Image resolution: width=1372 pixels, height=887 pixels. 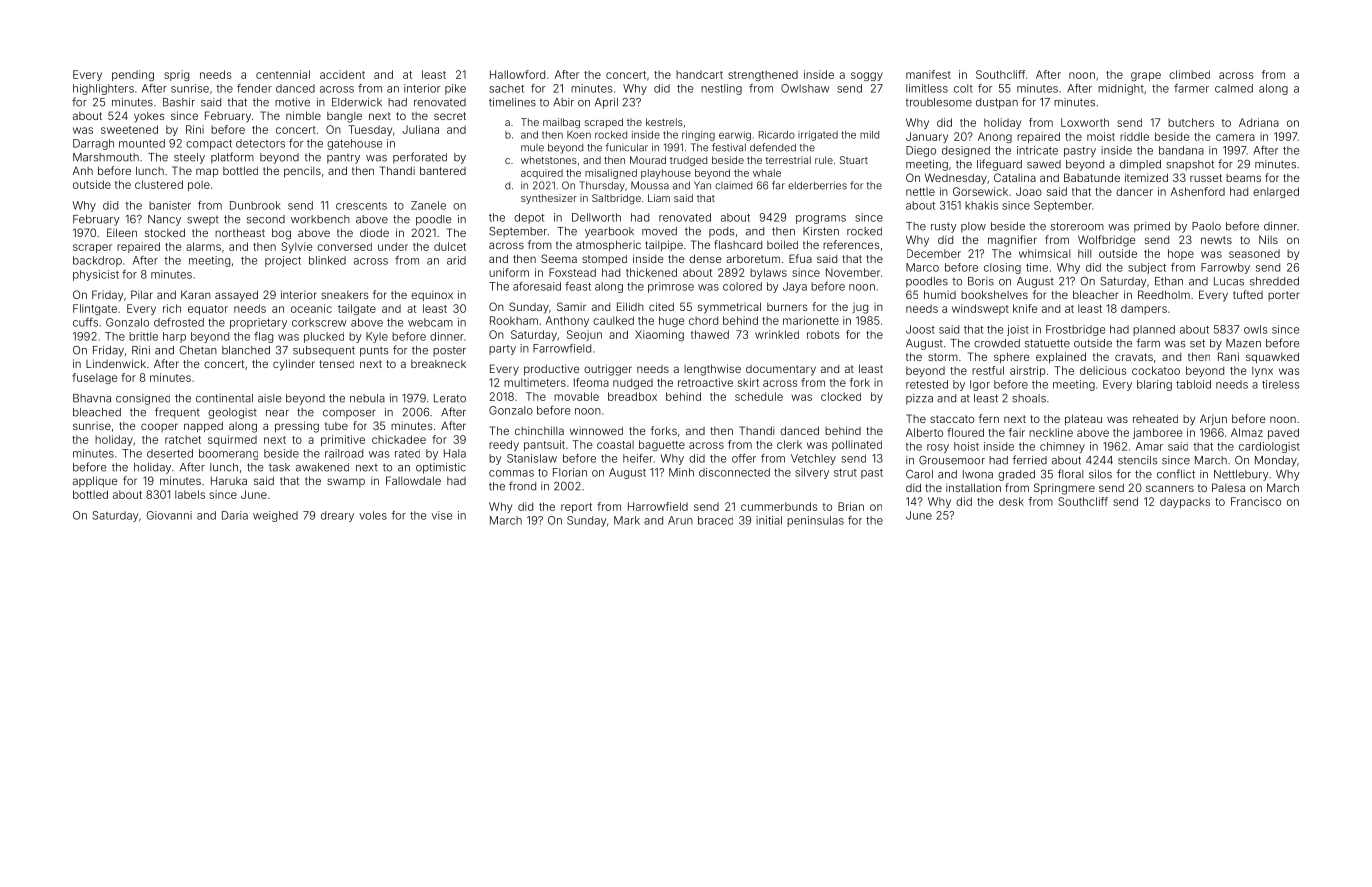 What do you see at coordinates (169, 515) in the document?
I see `Giovanni` at bounding box center [169, 515].
